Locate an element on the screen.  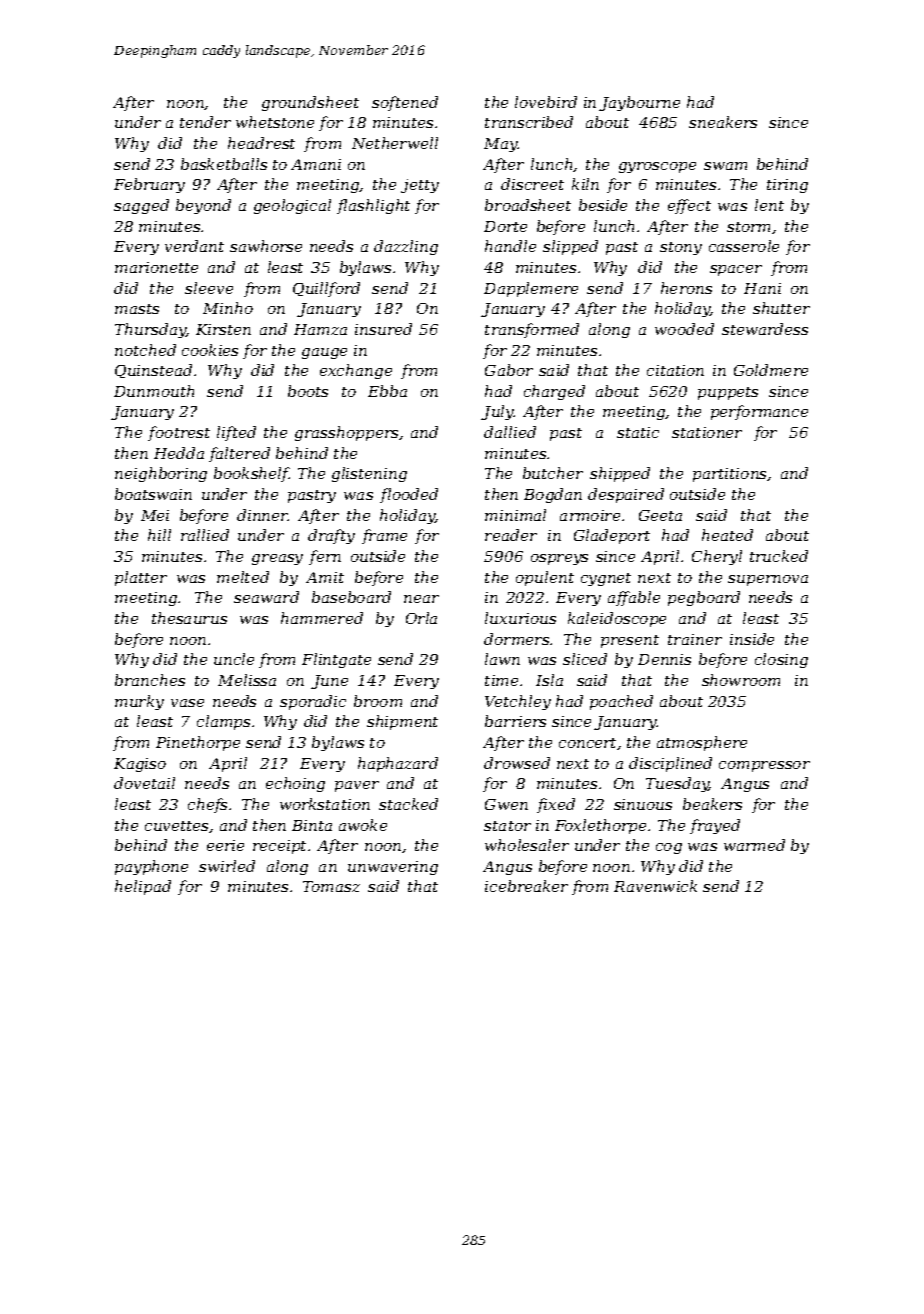
groundsheet is located at coordinates (310, 103).
